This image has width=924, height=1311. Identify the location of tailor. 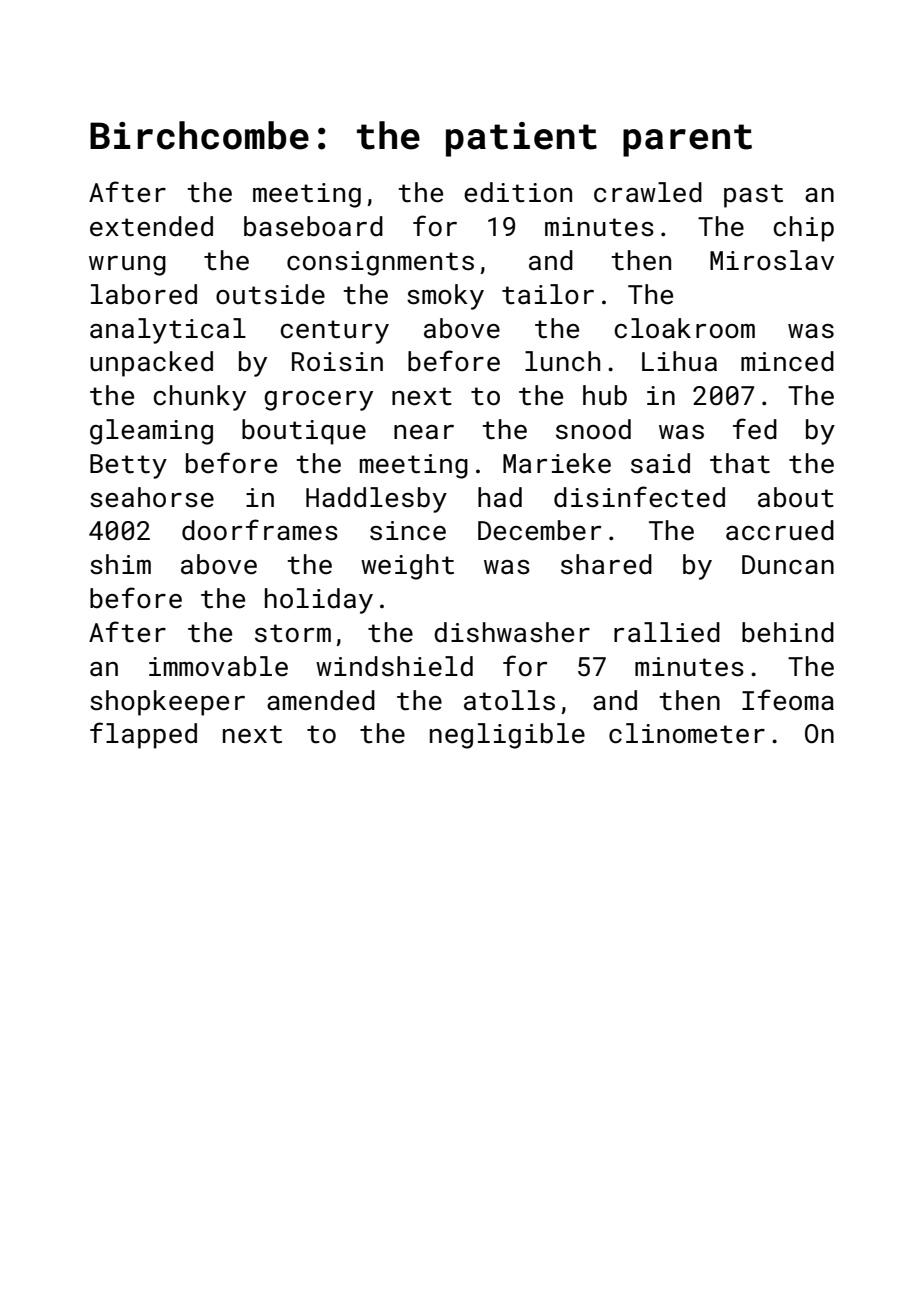
(548, 294).
